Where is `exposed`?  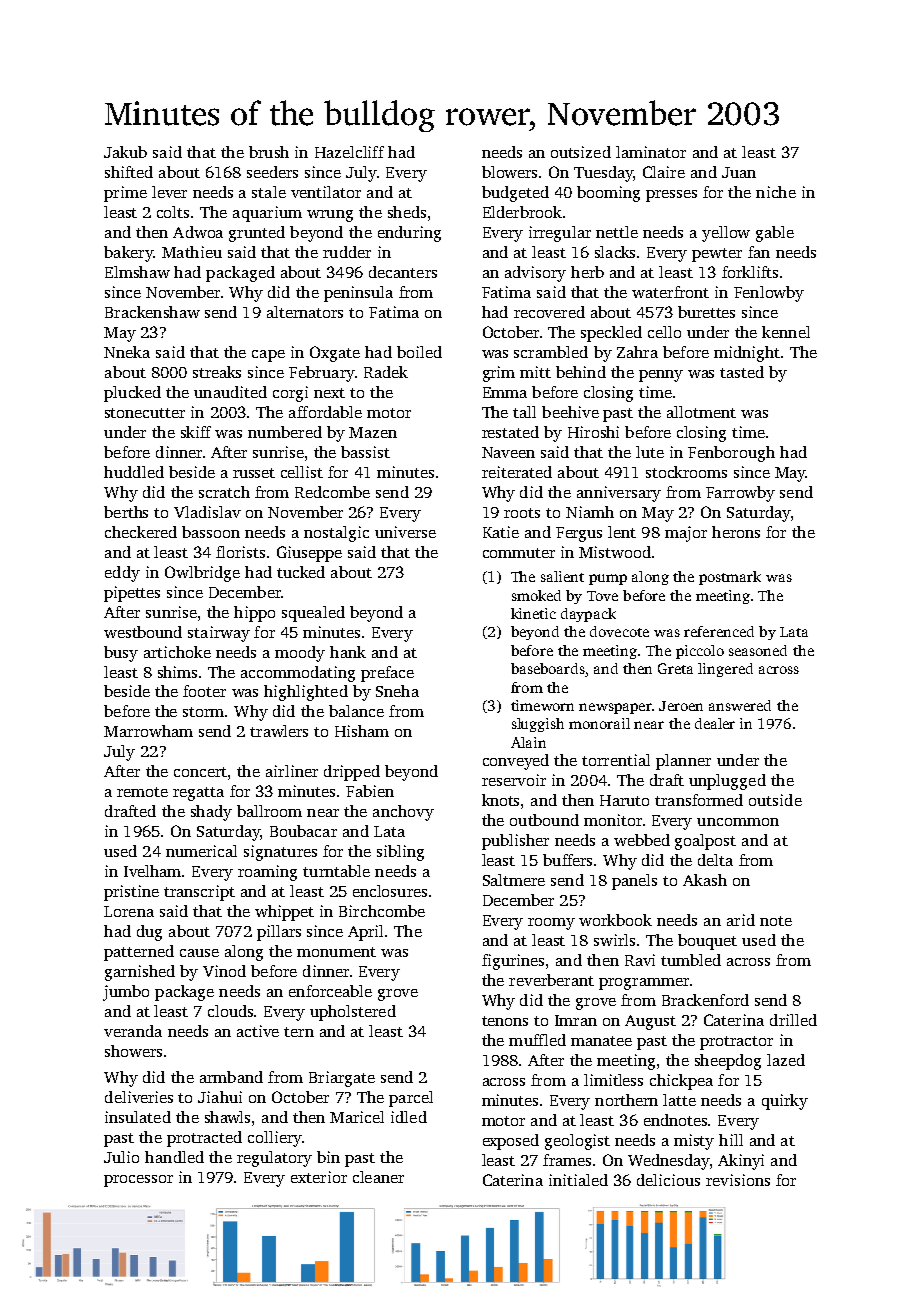
exposed is located at coordinates (511, 1142).
